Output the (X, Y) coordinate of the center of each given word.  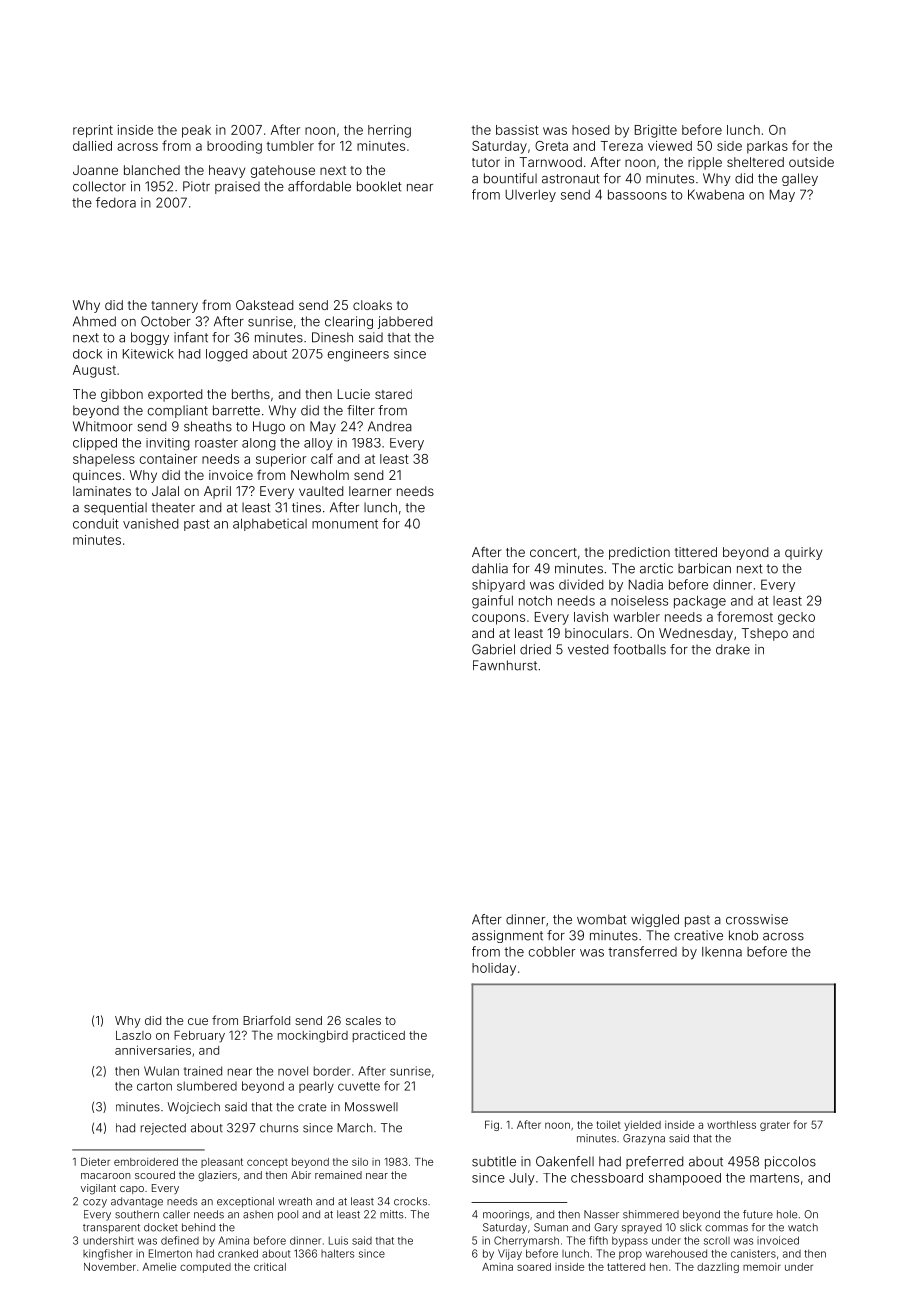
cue (198, 1021)
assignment (507, 936)
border (332, 1071)
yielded (642, 1125)
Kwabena (716, 194)
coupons (498, 619)
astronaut (570, 179)
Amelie (159, 1267)
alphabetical (270, 524)
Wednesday (696, 634)
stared (393, 394)
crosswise (757, 919)
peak (196, 131)
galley (800, 179)
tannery (174, 307)
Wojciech (194, 1108)
